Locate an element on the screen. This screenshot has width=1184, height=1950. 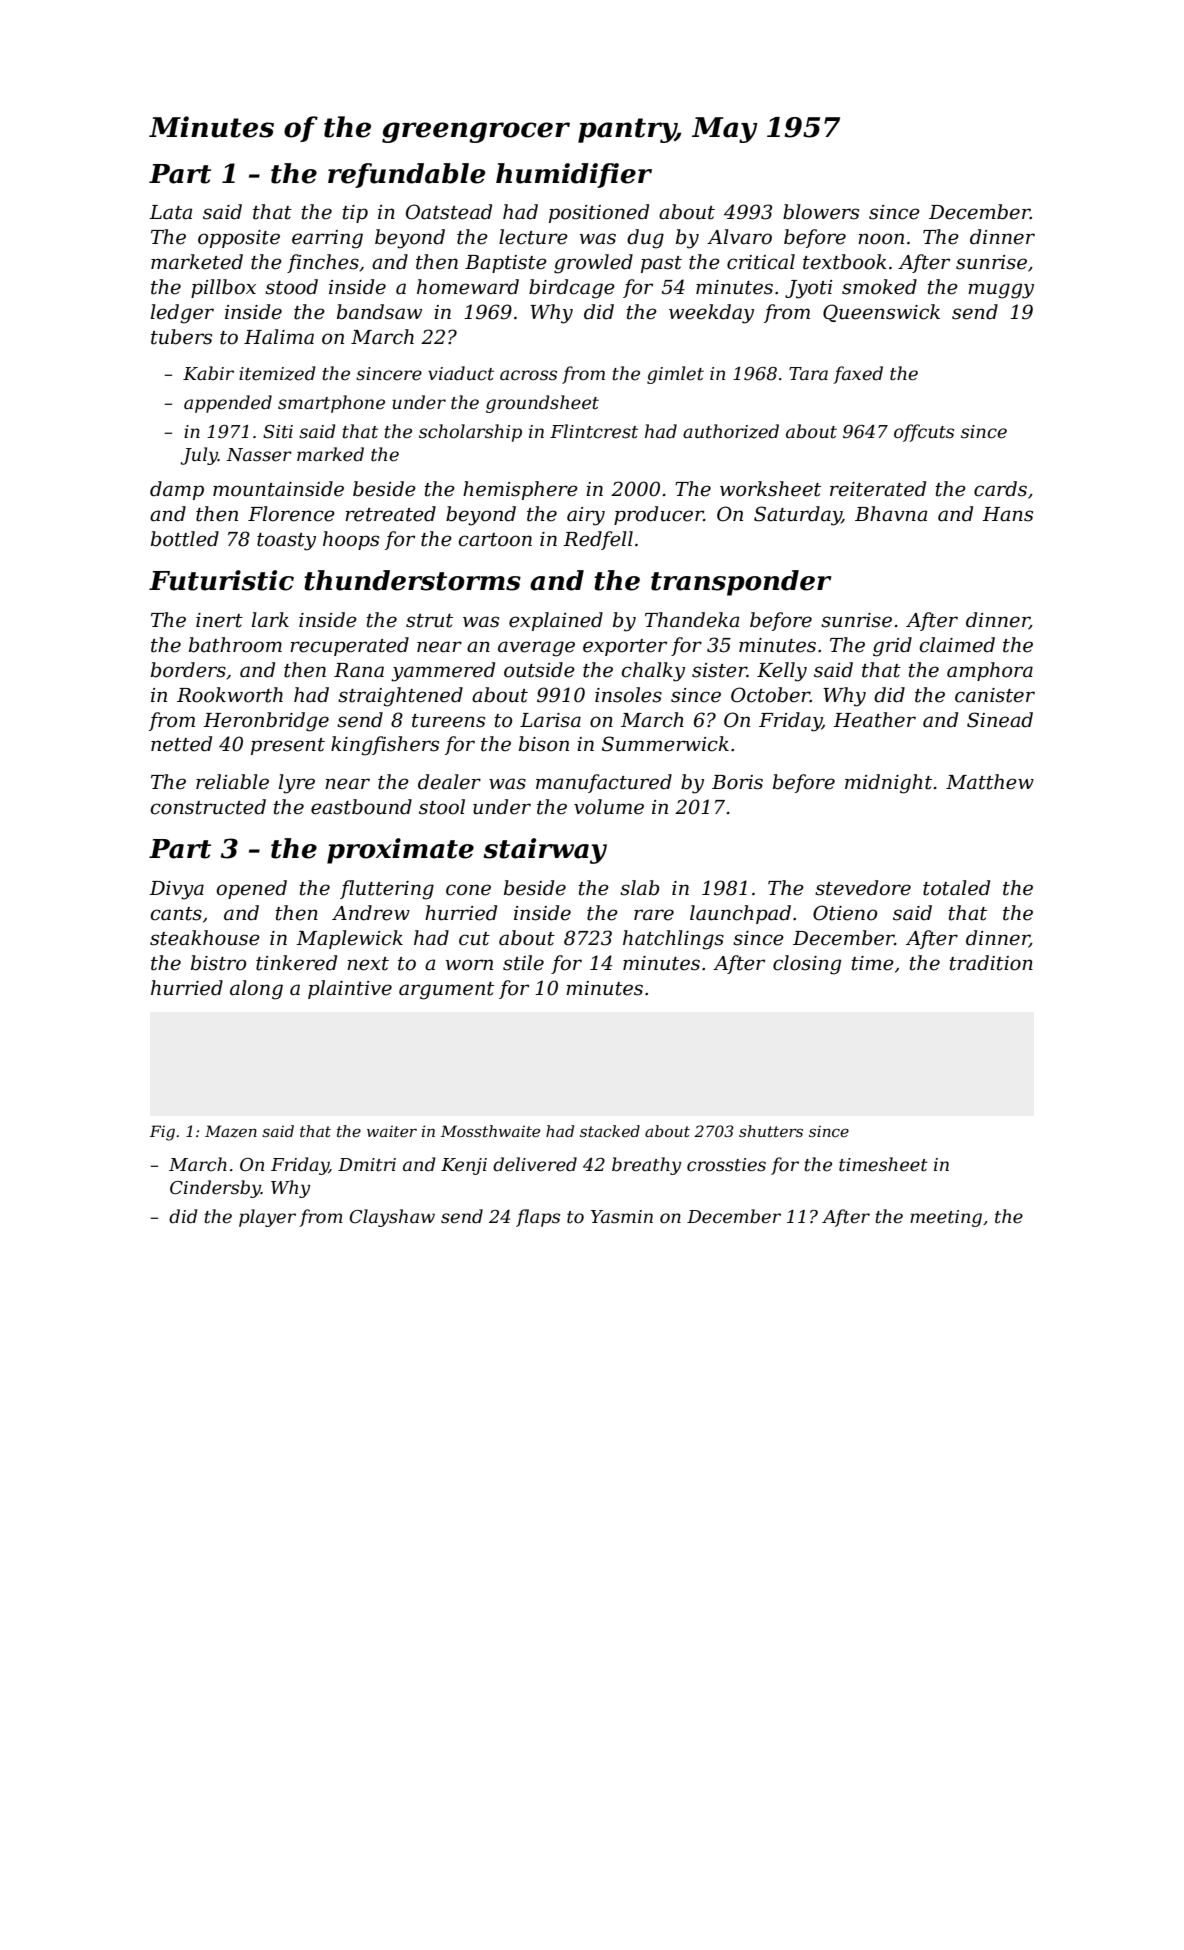
Oatstead is located at coordinates (449, 212).
